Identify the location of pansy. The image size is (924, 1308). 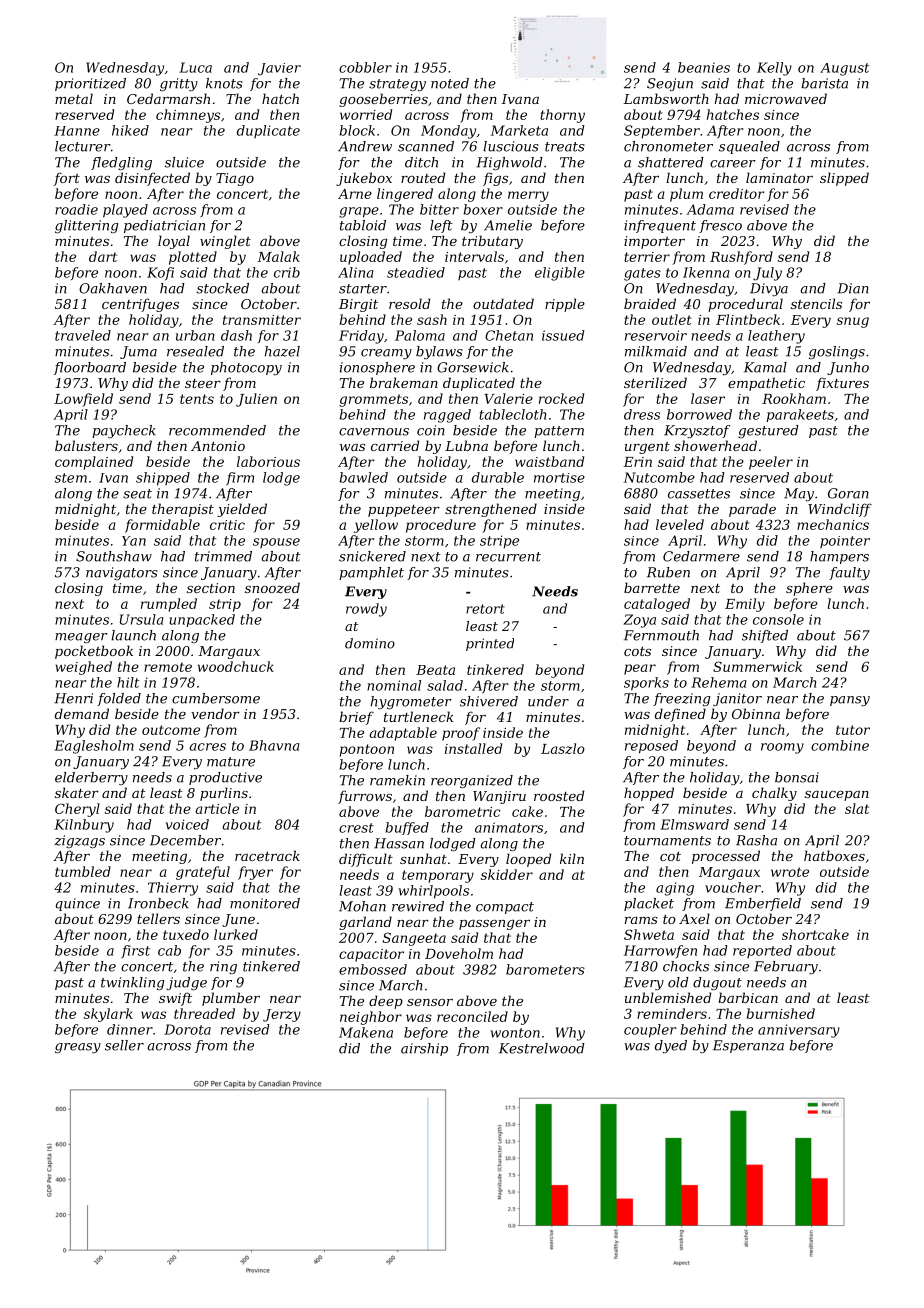
(850, 701).
